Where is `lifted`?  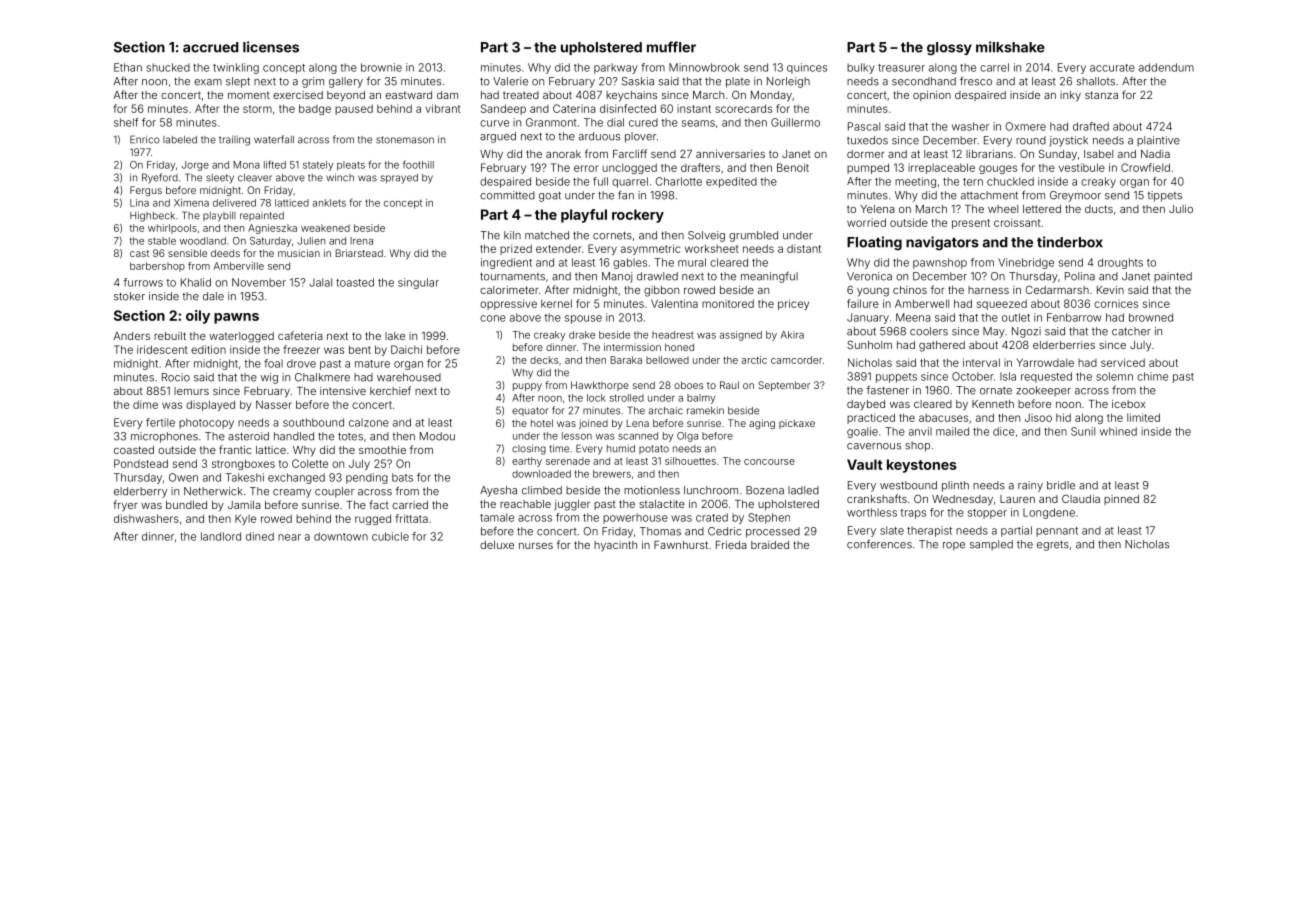 lifted is located at coordinates (275, 164).
